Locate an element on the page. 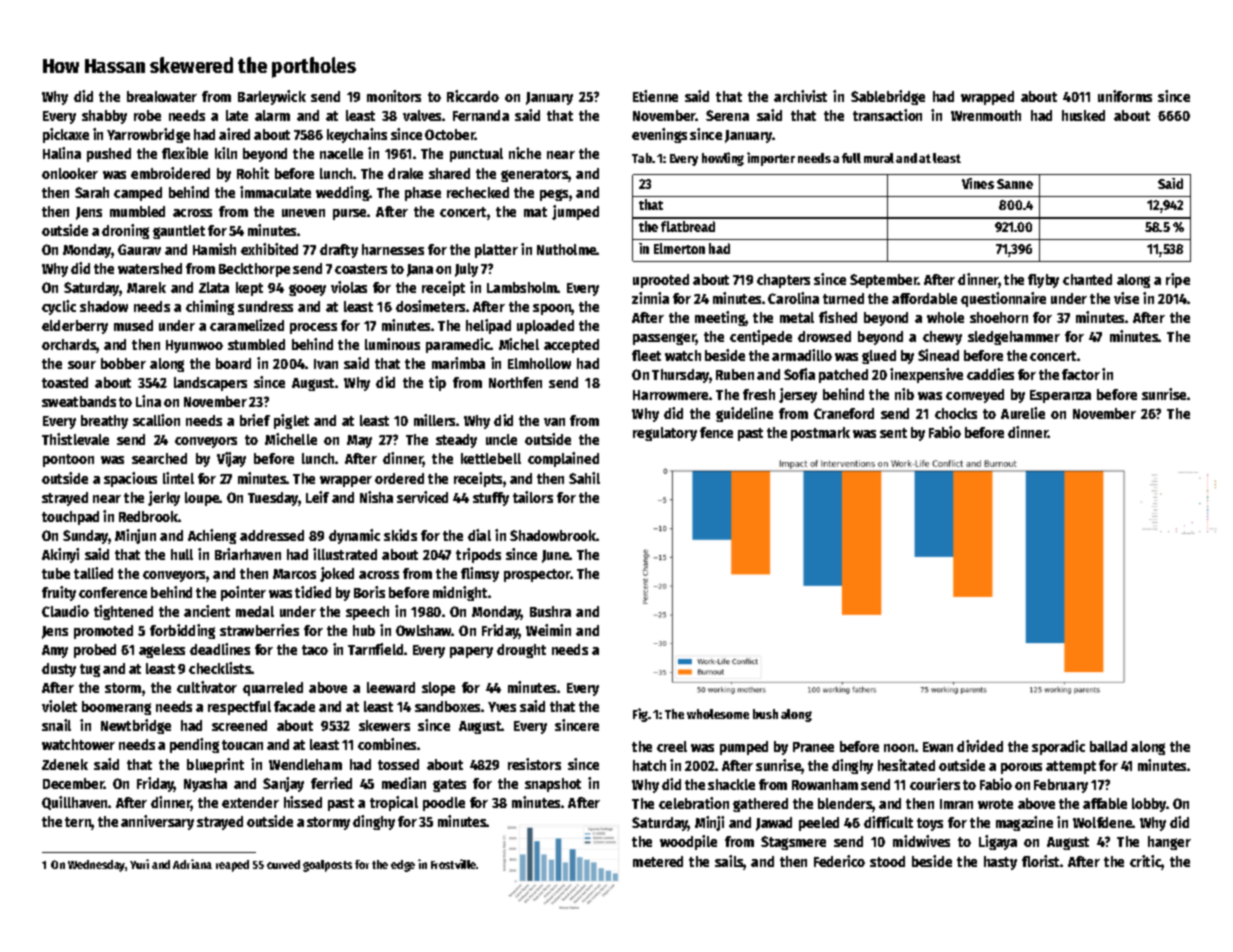 Image resolution: width=1233 pixels, height=952 pixels. touchpad is located at coordinates (70, 518).
